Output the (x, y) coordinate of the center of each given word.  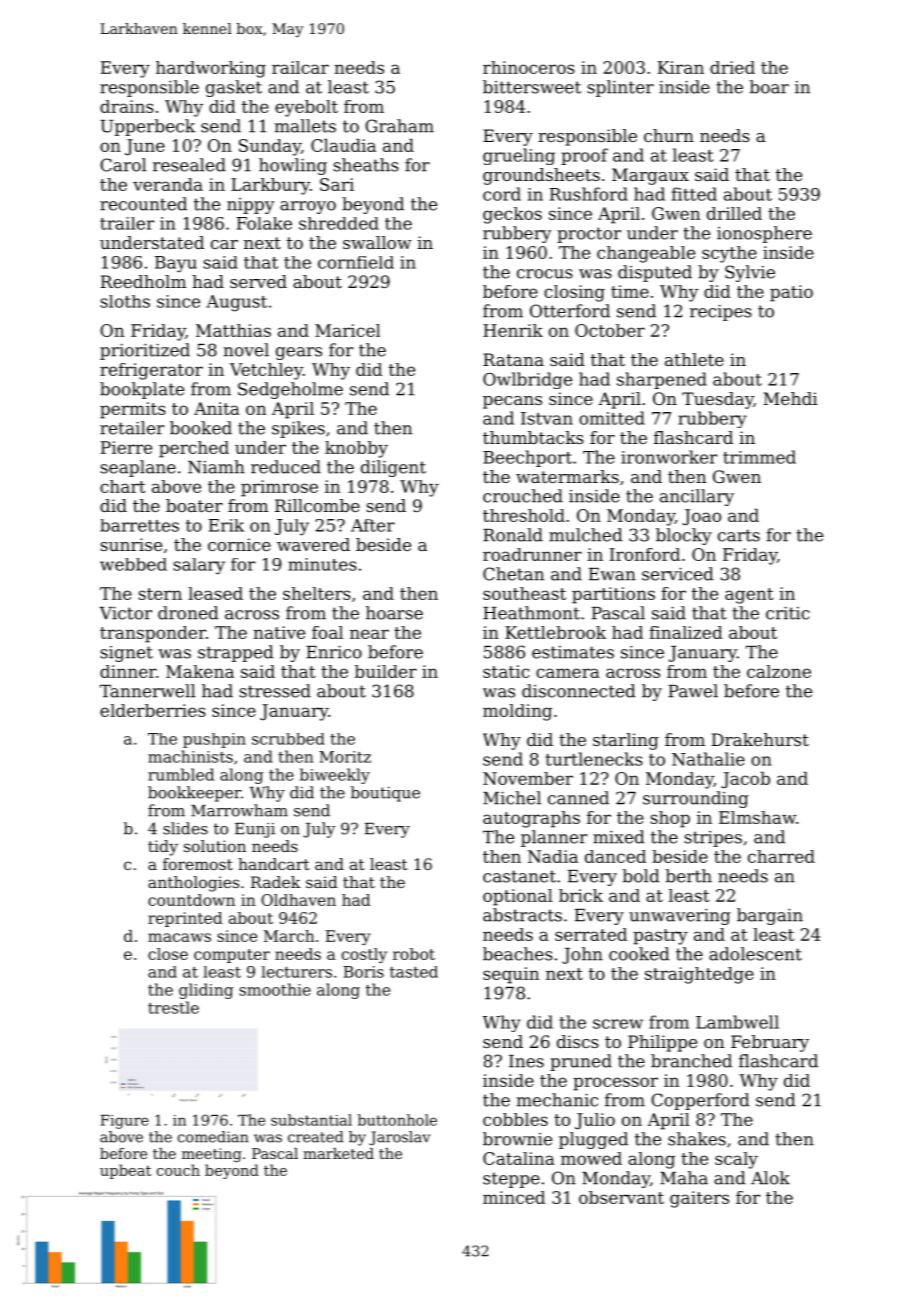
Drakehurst (760, 739)
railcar (300, 67)
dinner (128, 671)
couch (178, 1170)
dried (732, 67)
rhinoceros (529, 67)
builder (386, 671)
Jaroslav (399, 1138)
